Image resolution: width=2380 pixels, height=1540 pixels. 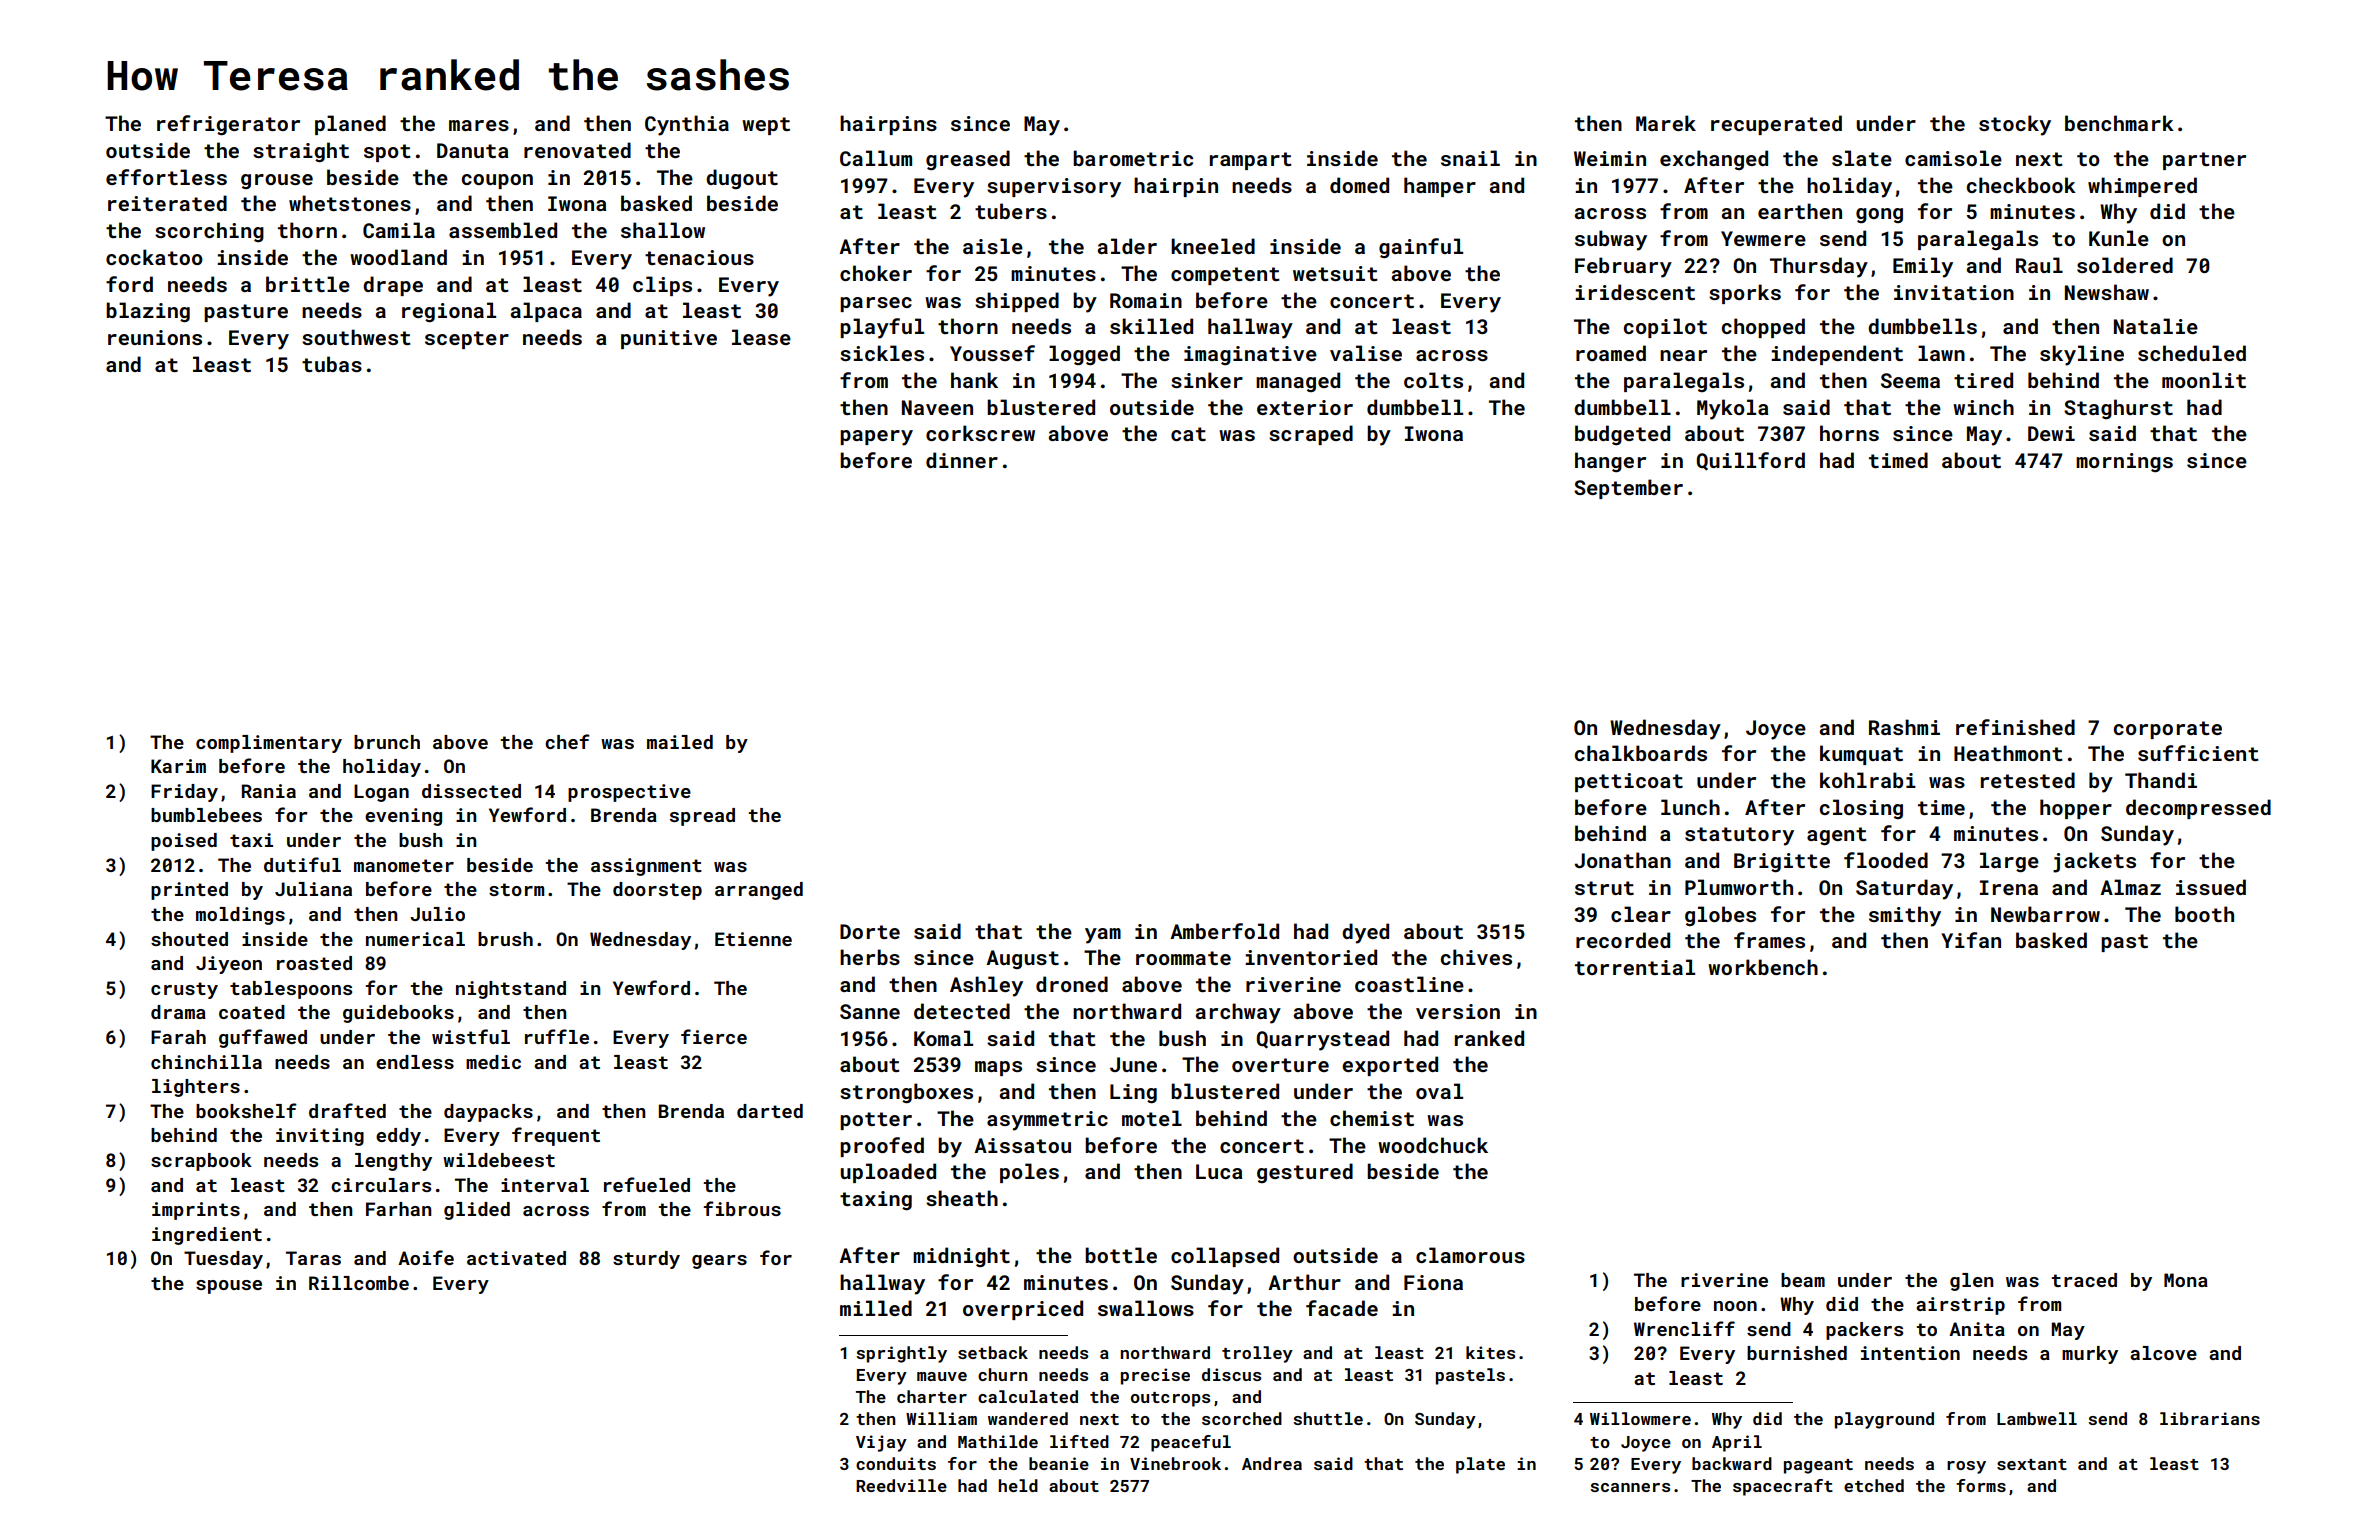 What do you see at coordinates (962, 460) in the screenshot?
I see `dinner` at bounding box center [962, 460].
